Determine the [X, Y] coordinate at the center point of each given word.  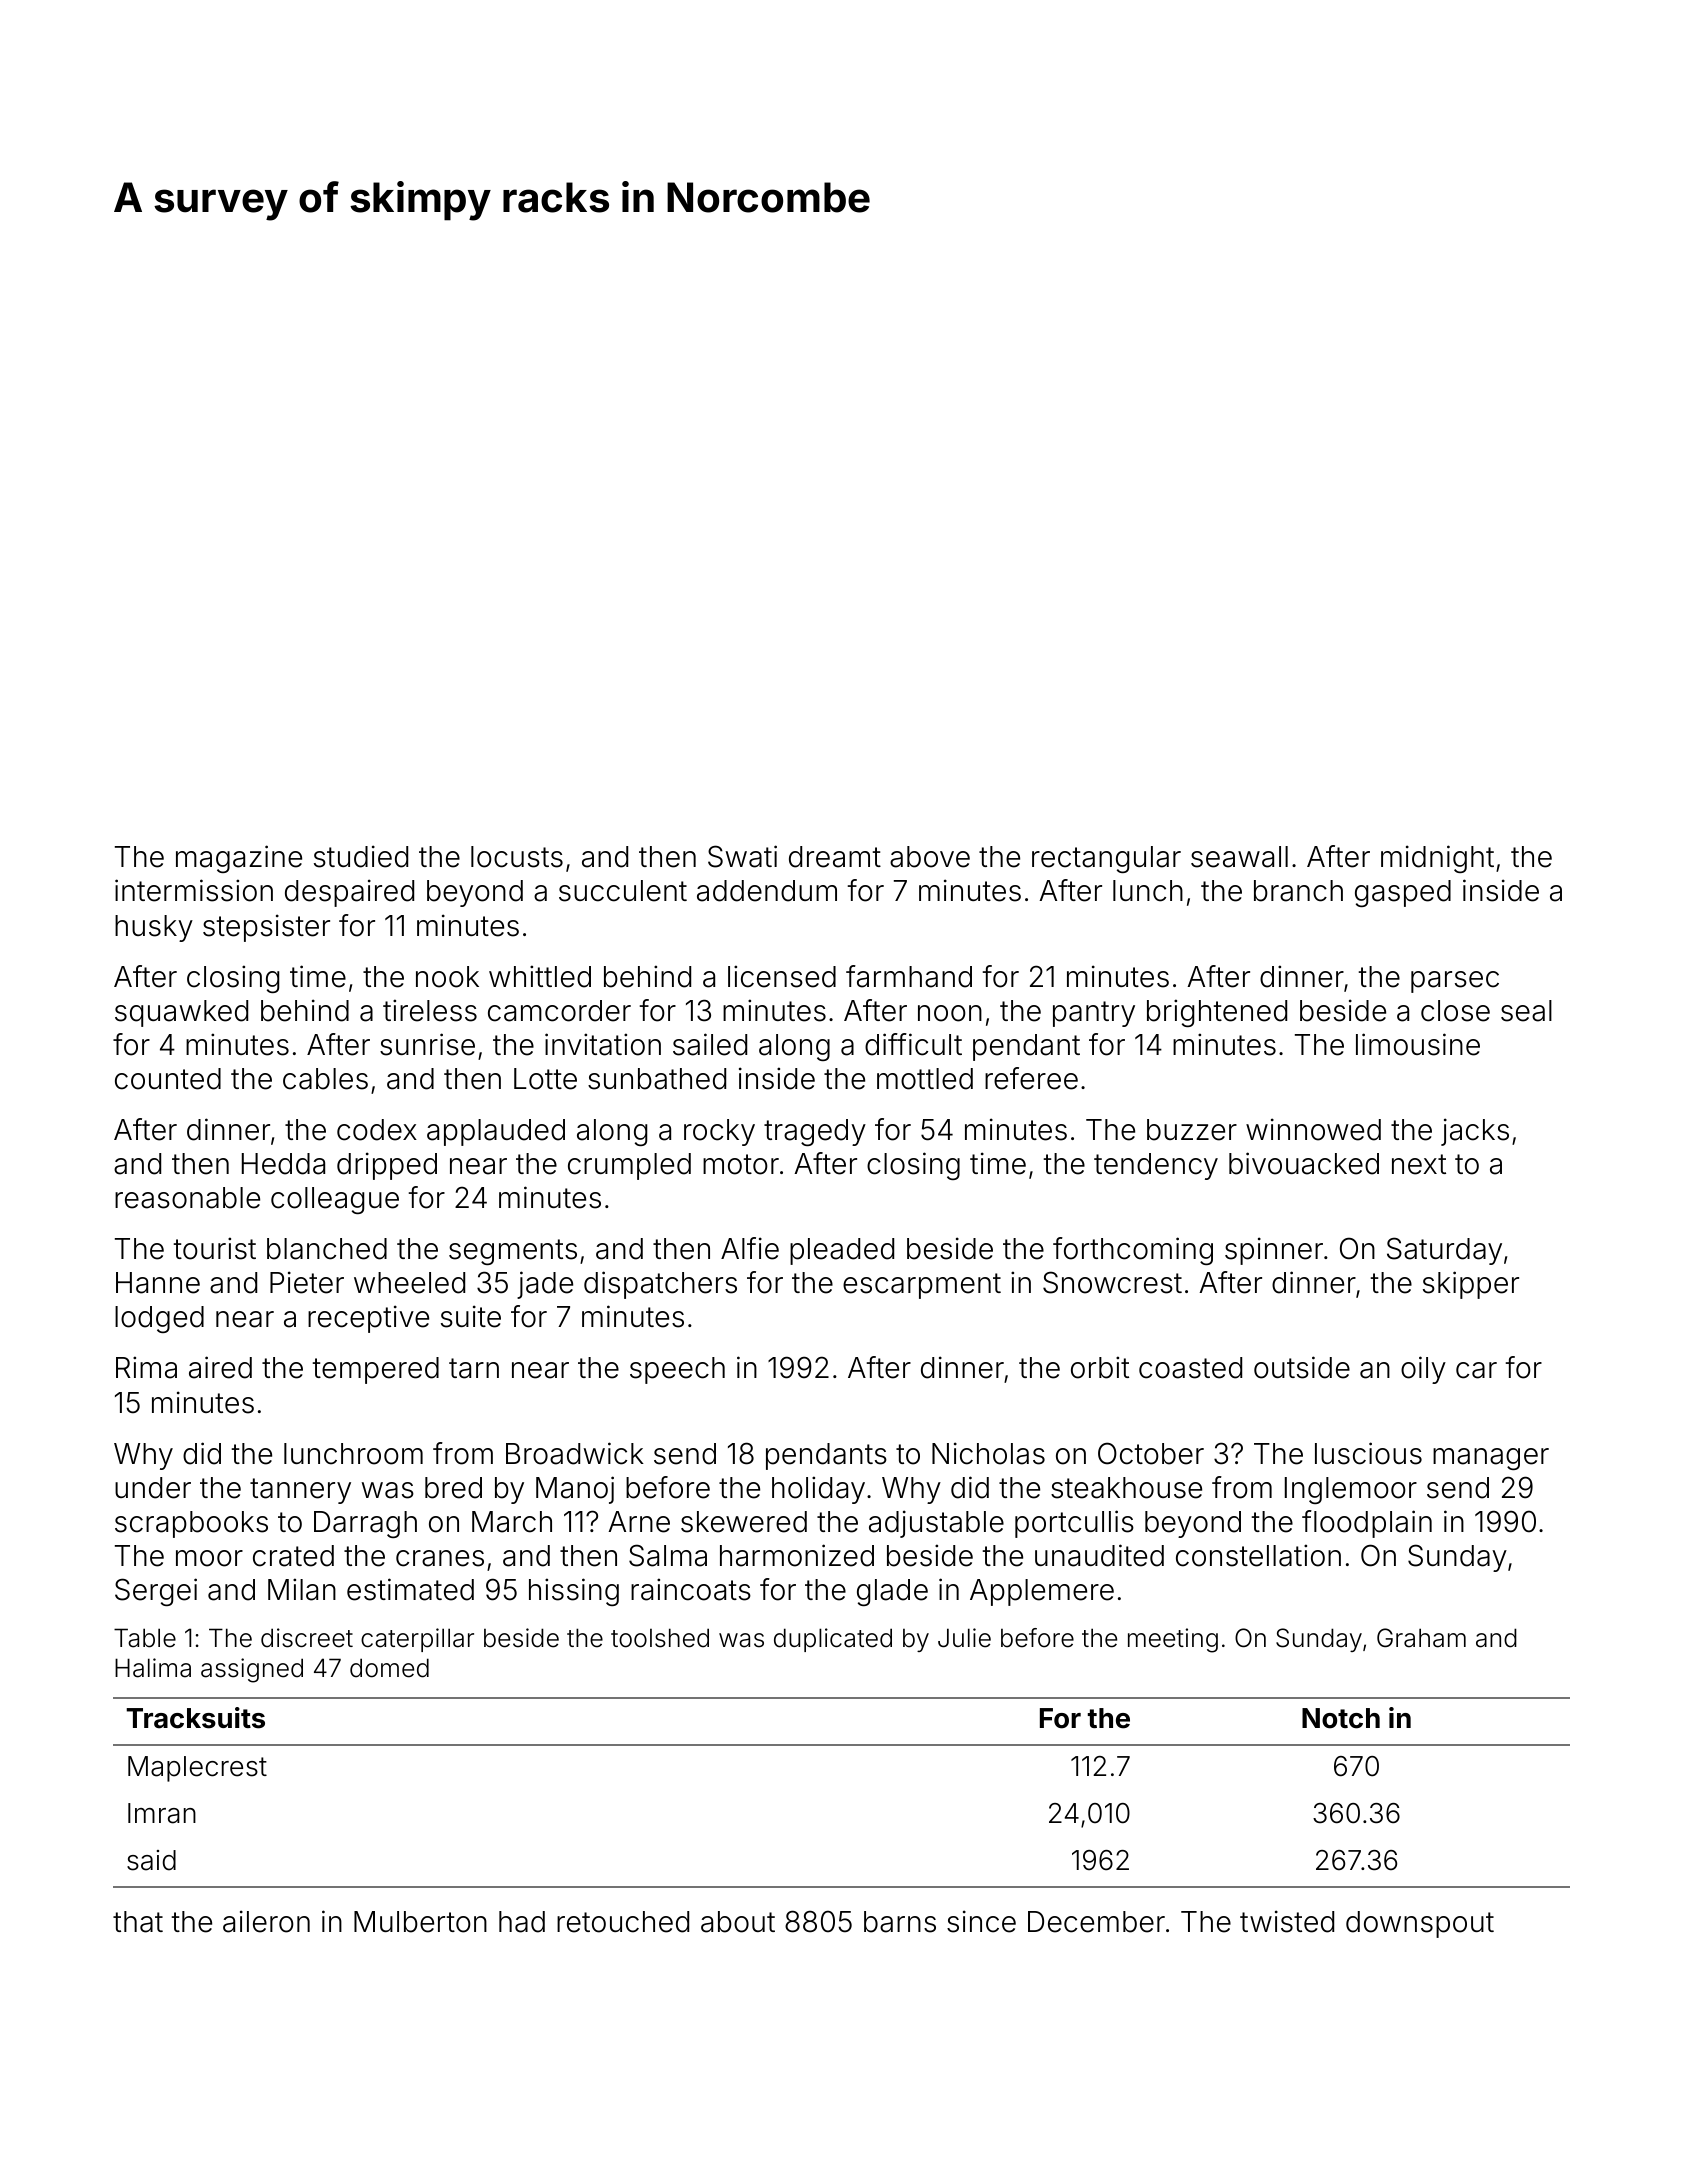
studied [361, 856]
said [151, 1860]
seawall [1239, 857]
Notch [1341, 1718]
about [738, 1922]
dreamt [835, 857]
